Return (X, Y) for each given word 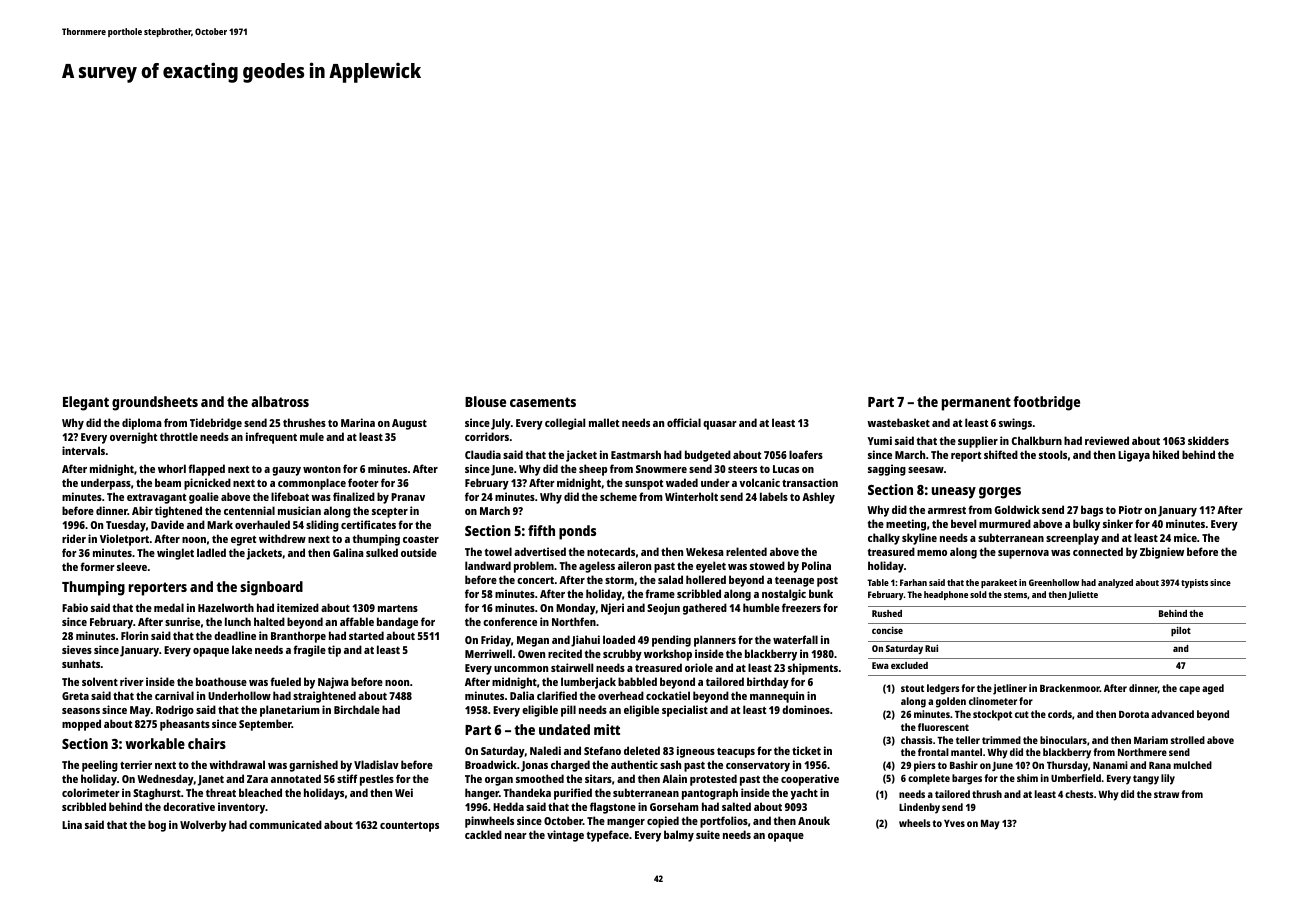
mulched (1193, 765)
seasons (81, 711)
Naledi (545, 750)
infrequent (271, 438)
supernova (1023, 554)
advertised (540, 551)
